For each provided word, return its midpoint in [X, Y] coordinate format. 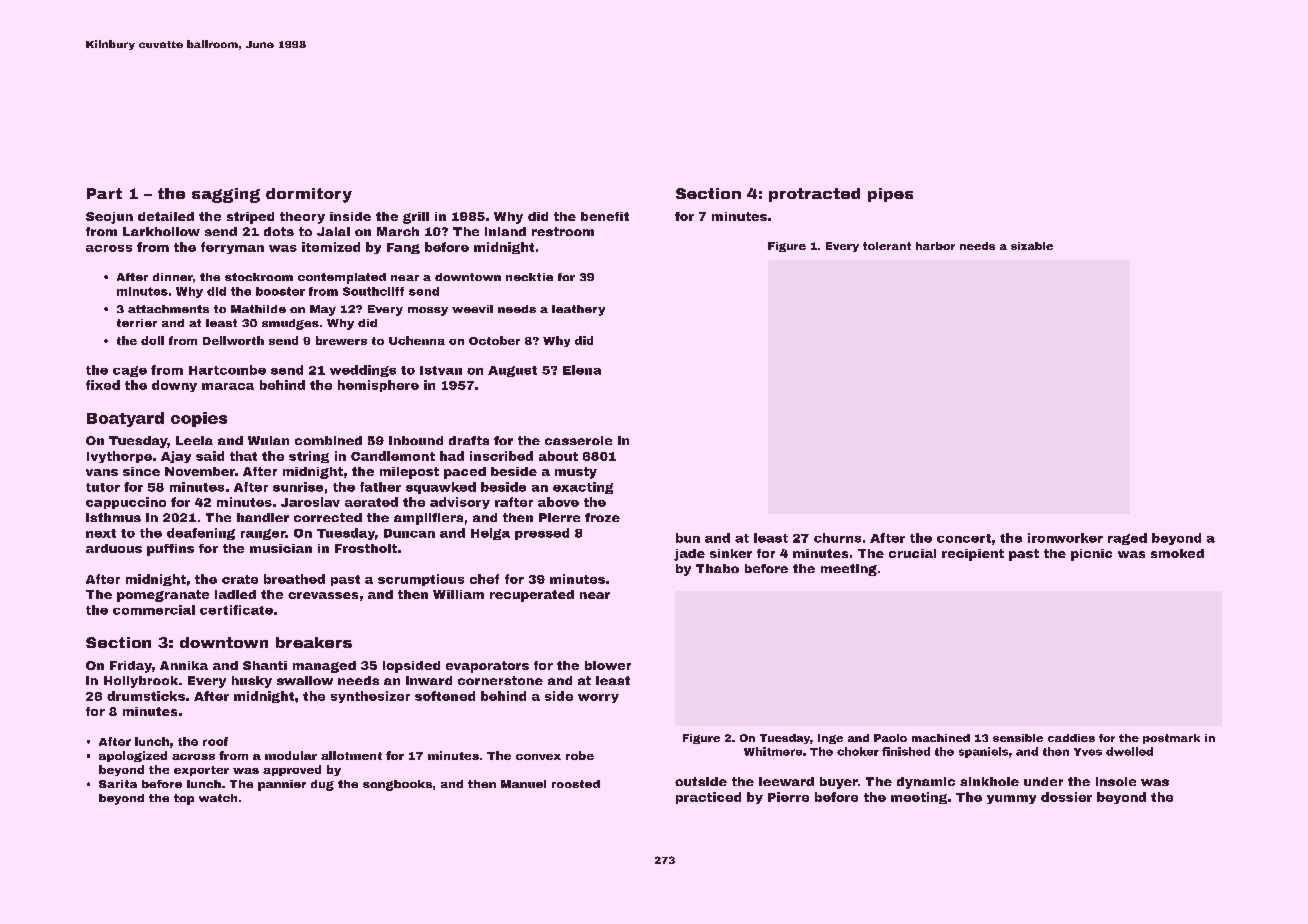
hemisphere [378, 386]
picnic [1091, 555]
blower [608, 665]
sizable [1032, 246]
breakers [314, 642]
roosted [576, 784]
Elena [582, 370]
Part [104, 193]
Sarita [118, 784]
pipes [890, 195]
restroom [563, 231]
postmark [1171, 739]
